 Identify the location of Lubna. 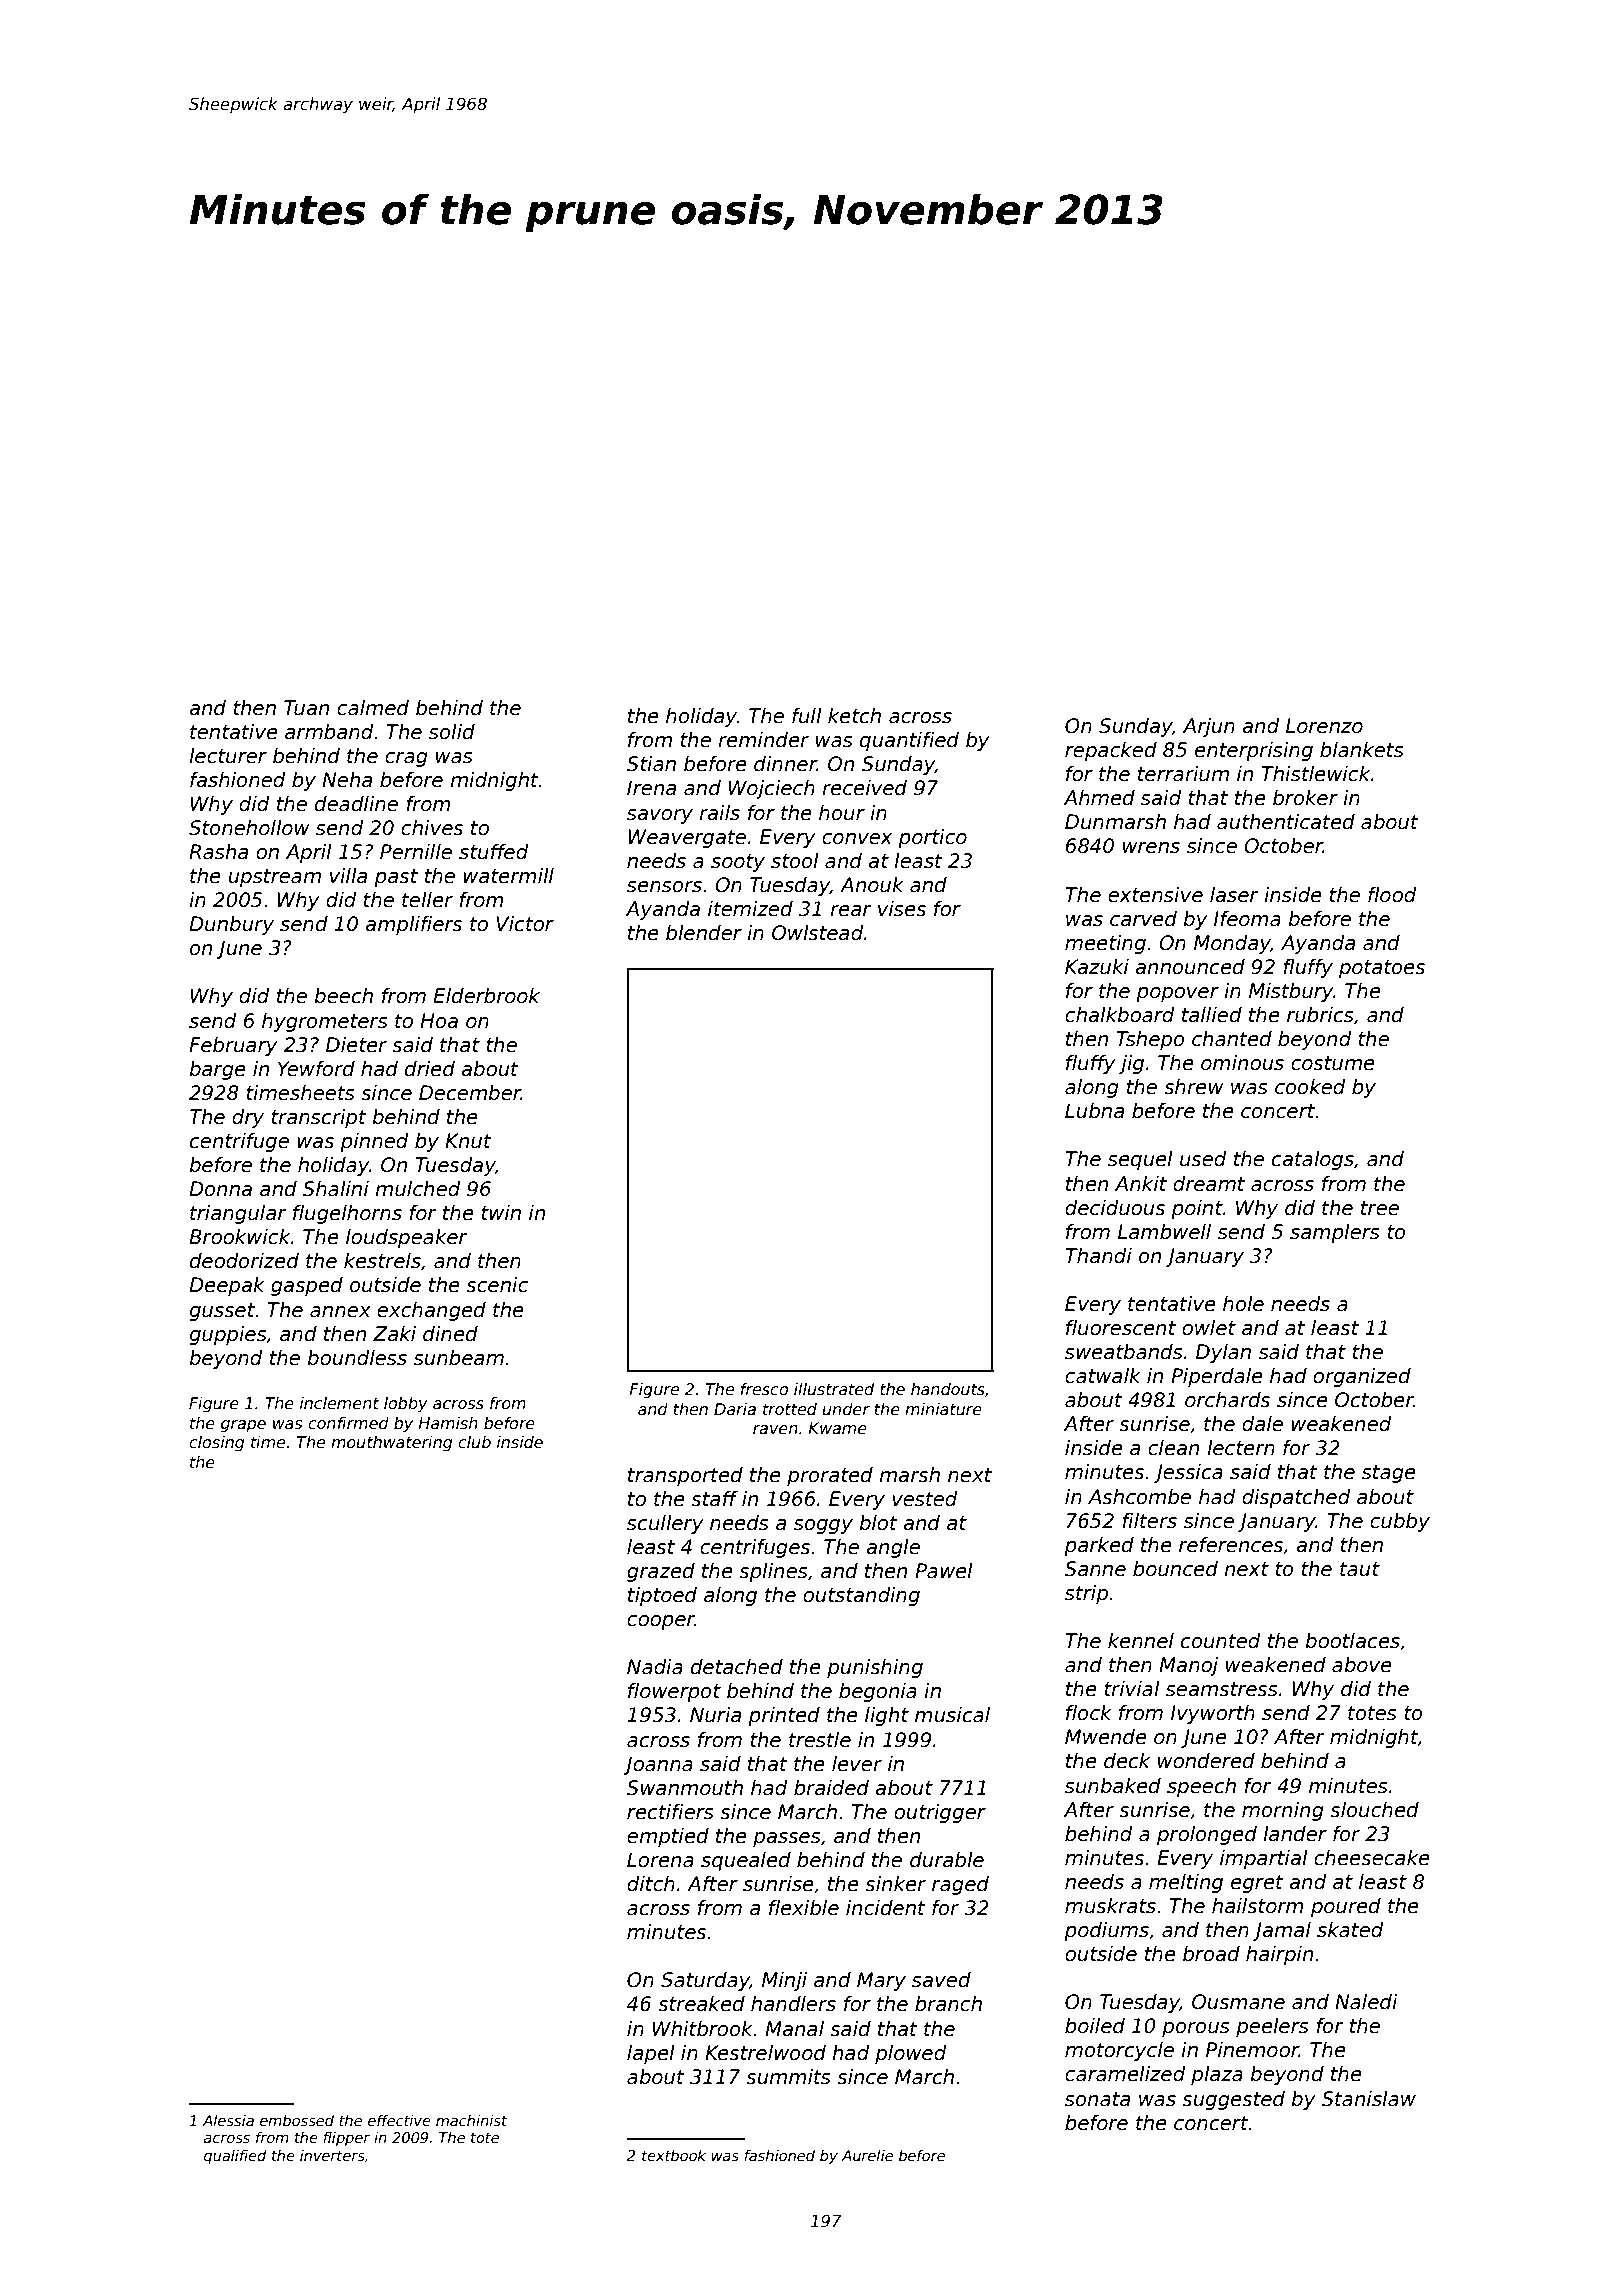
(1094, 1111).
